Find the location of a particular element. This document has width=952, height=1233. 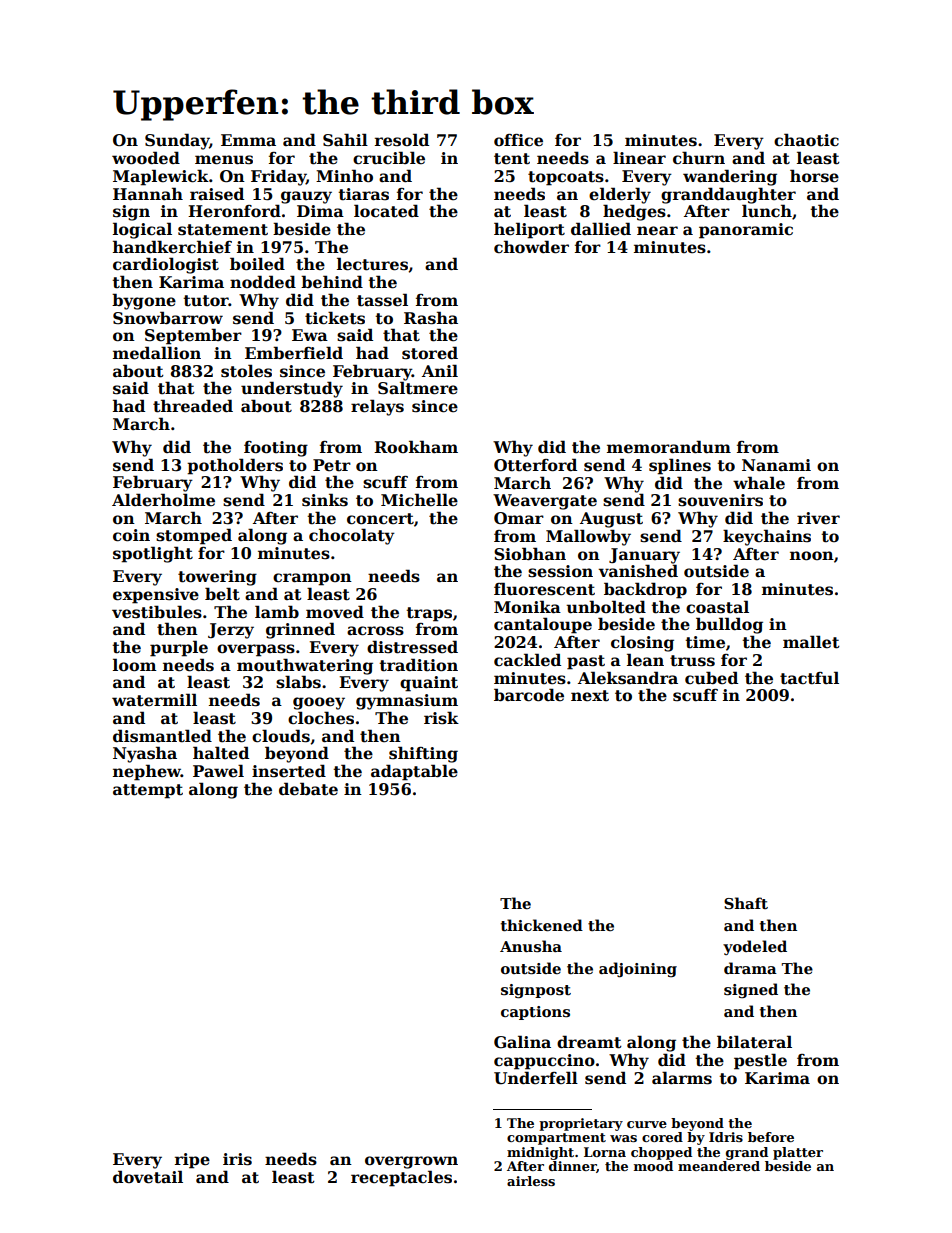

office is located at coordinates (518, 140).
